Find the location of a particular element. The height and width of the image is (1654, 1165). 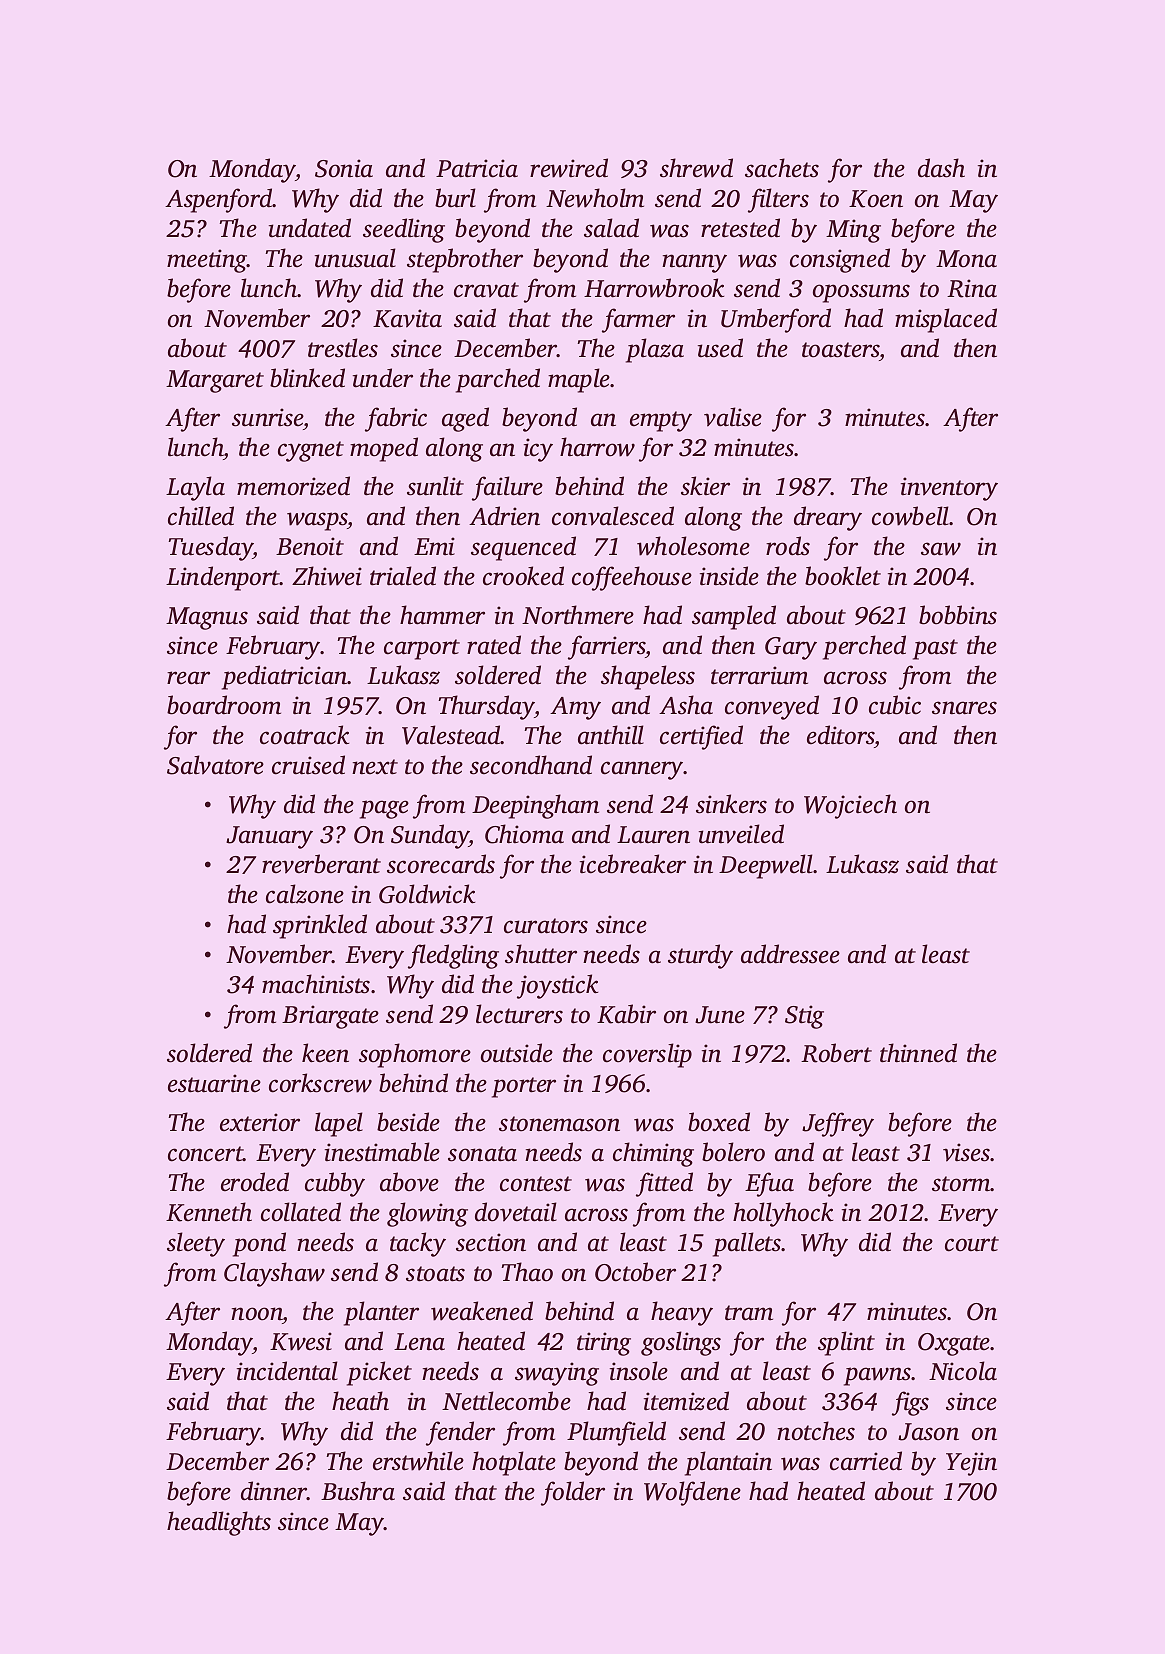

Patricia is located at coordinates (477, 168).
